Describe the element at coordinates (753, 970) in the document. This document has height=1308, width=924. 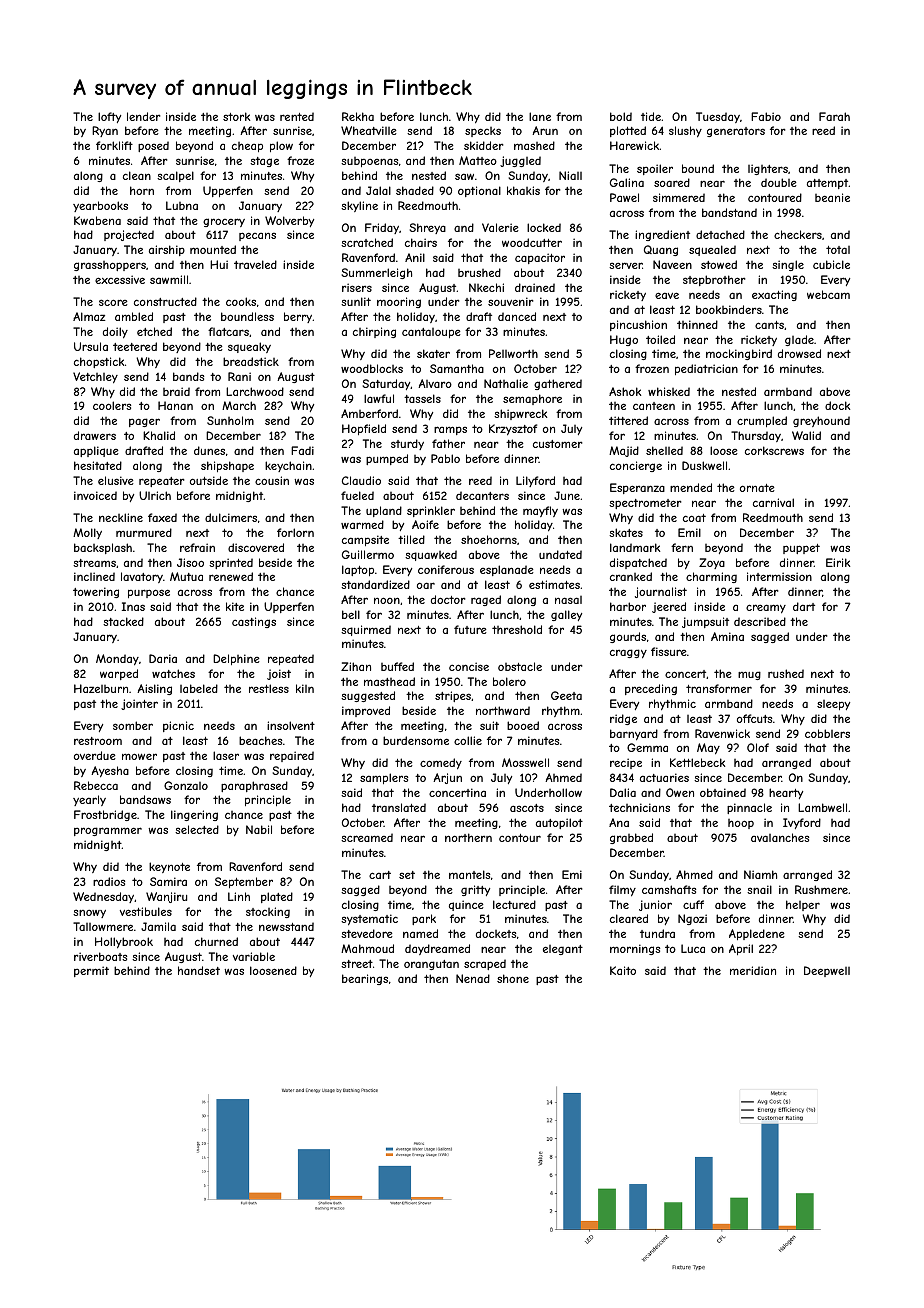
I see `meridian` at that location.
